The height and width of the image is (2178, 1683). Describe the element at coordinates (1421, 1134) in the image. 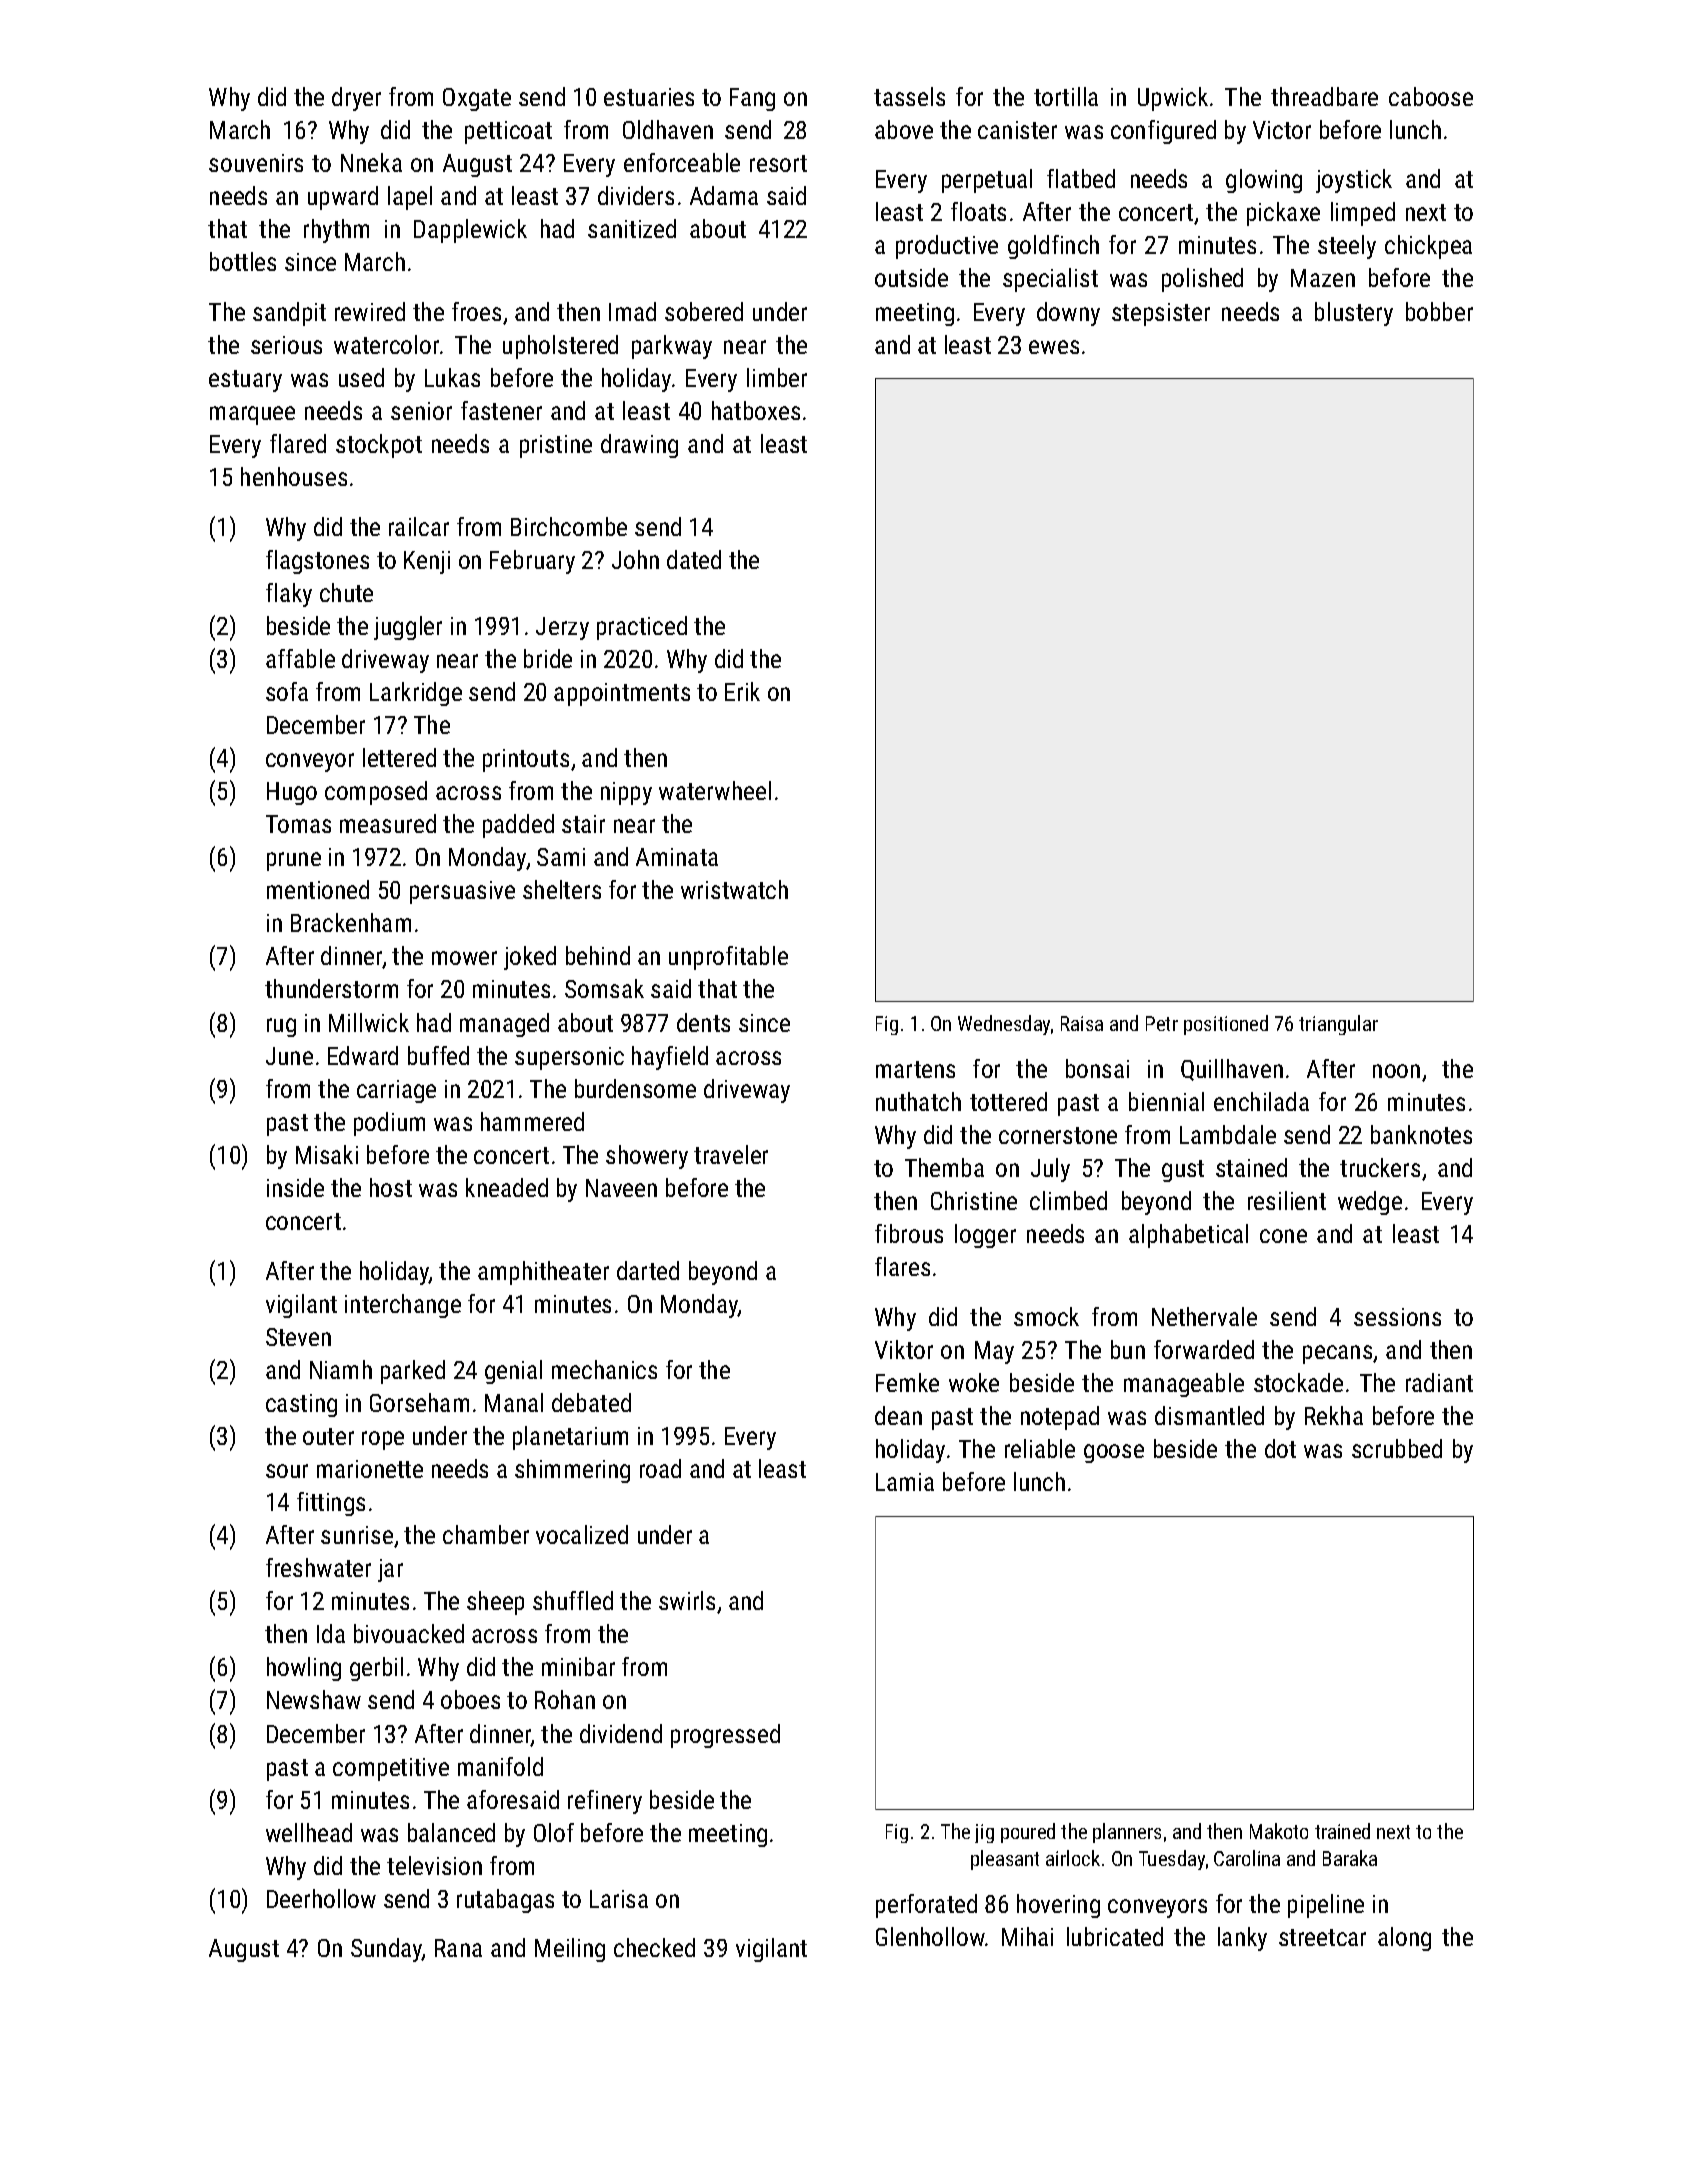

I see `banknotes` at that location.
